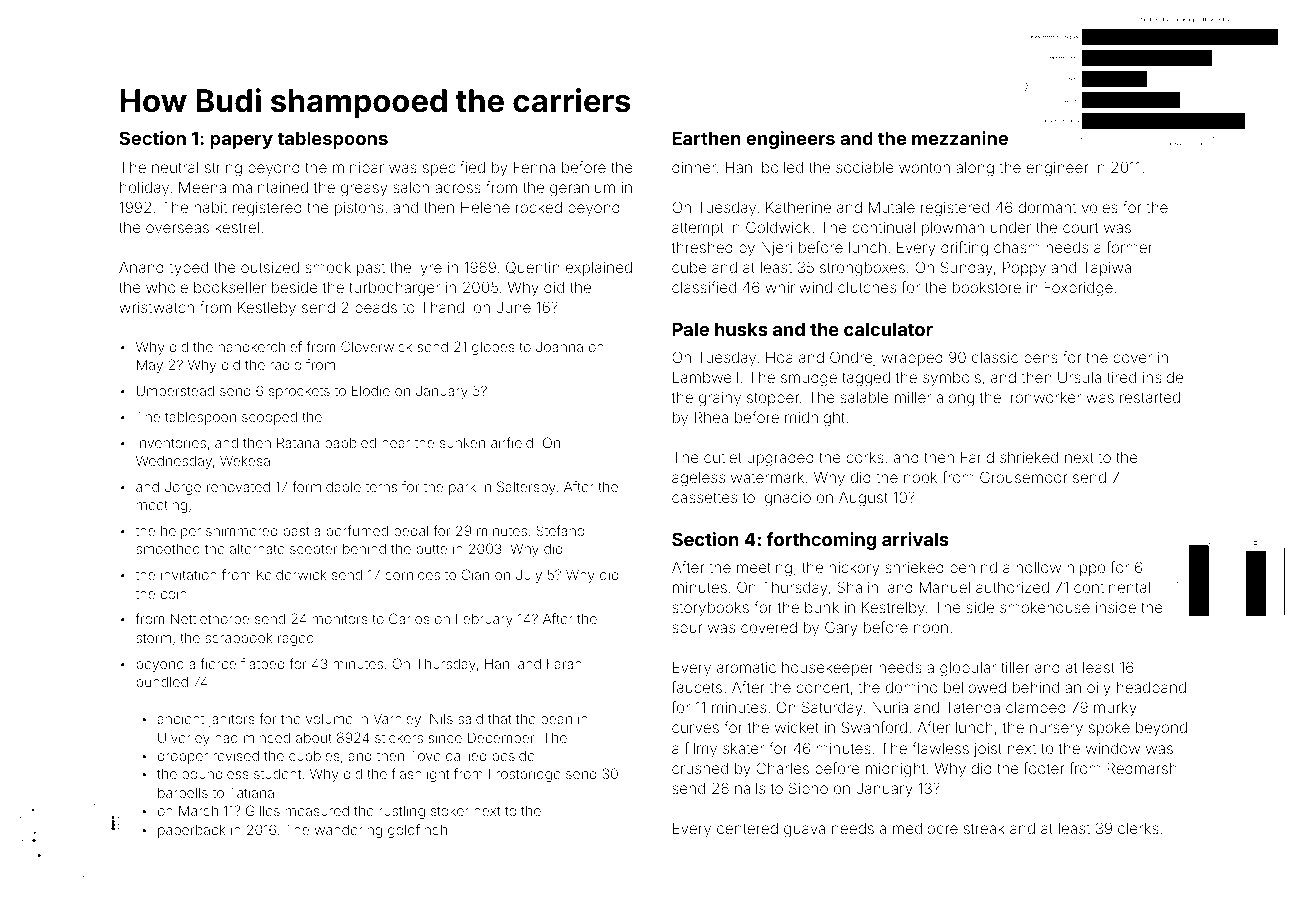 This page has width=1308, height=924. What do you see at coordinates (1107, 268) in the page?
I see `Tapiwa` at bounding box center [1107, 268].
